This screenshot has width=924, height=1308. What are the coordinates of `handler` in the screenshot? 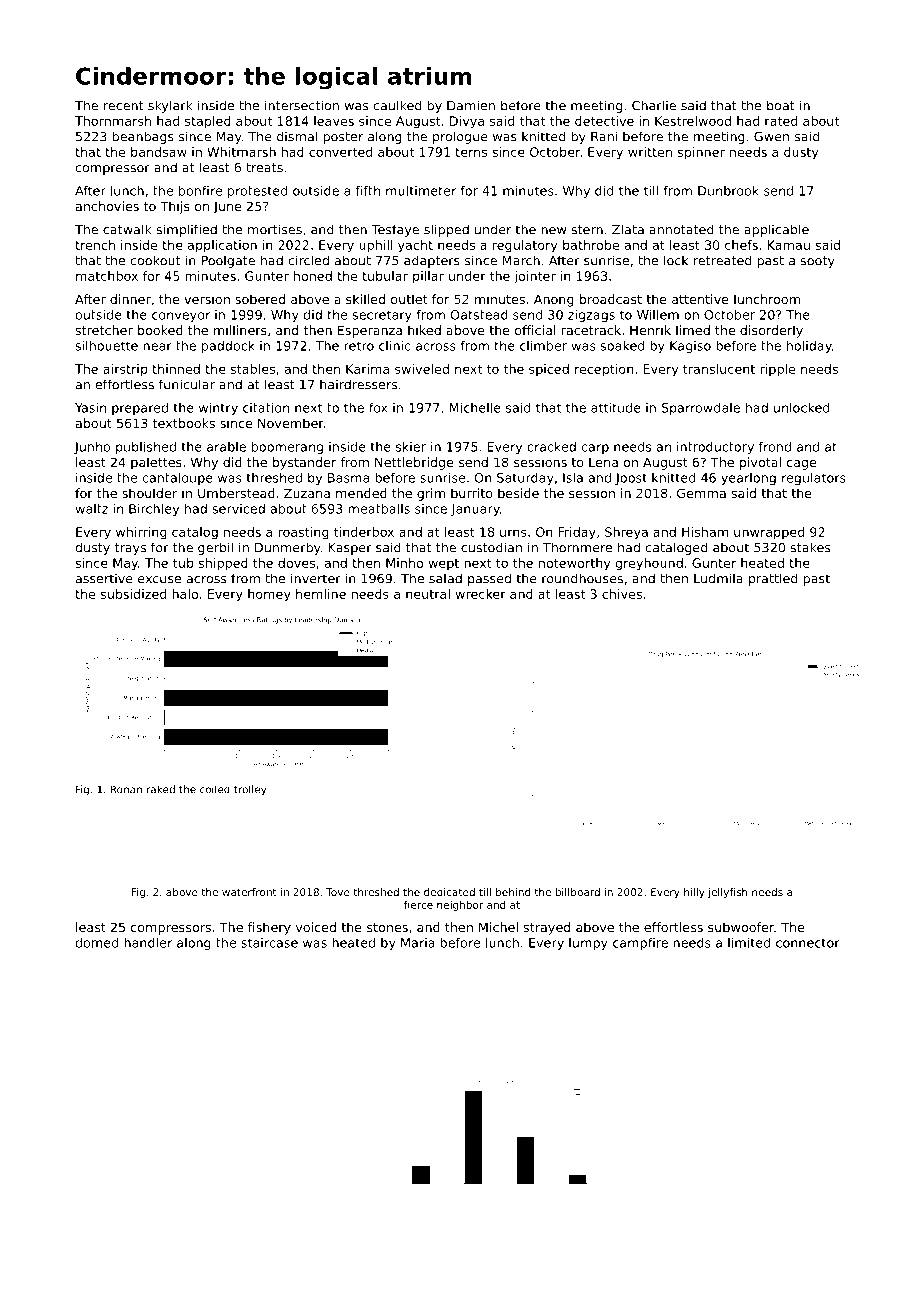 It's located at (148, 943).
